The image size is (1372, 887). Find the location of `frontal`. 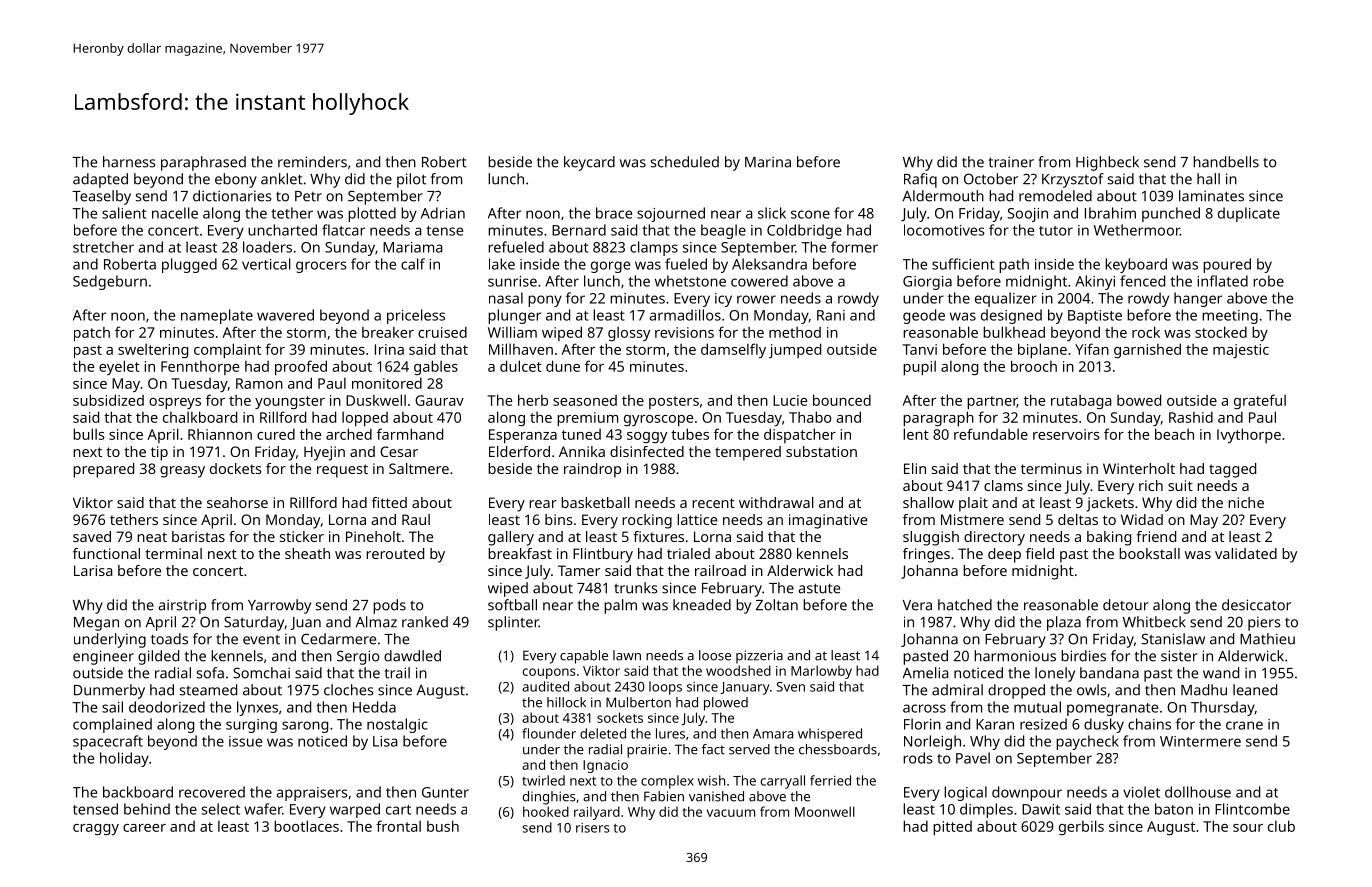

frontal is located at coordinates (398, 826).
